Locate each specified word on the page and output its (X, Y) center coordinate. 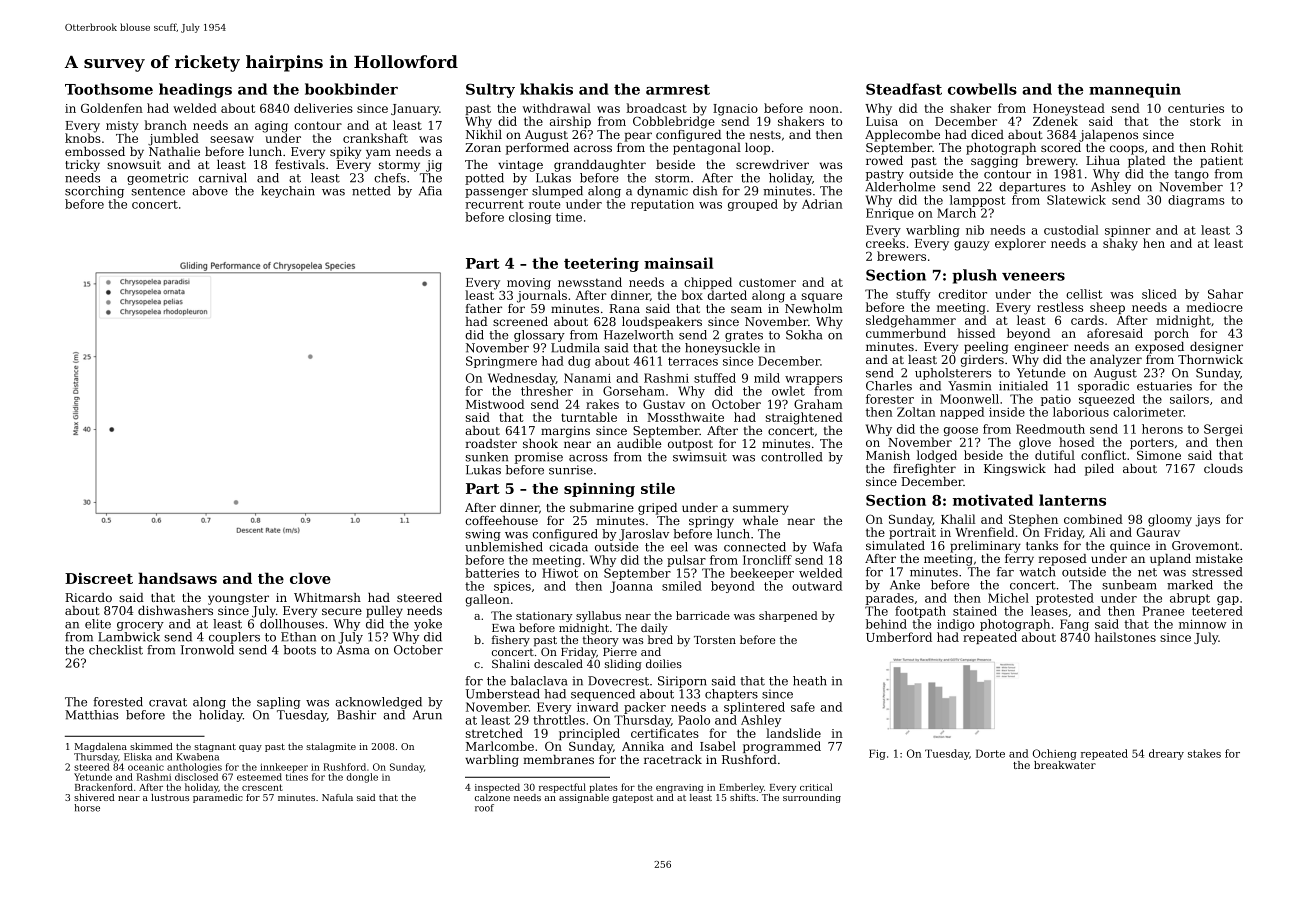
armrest (678, 89)
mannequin (1135, 90)
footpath (920, 612)
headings (195, 90)
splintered (754, 708)
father (483, 308)
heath (810, 681)
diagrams (1196, 201)
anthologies (194, 768)
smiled (682, 586)
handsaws (177, 578)
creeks (885, 243)
